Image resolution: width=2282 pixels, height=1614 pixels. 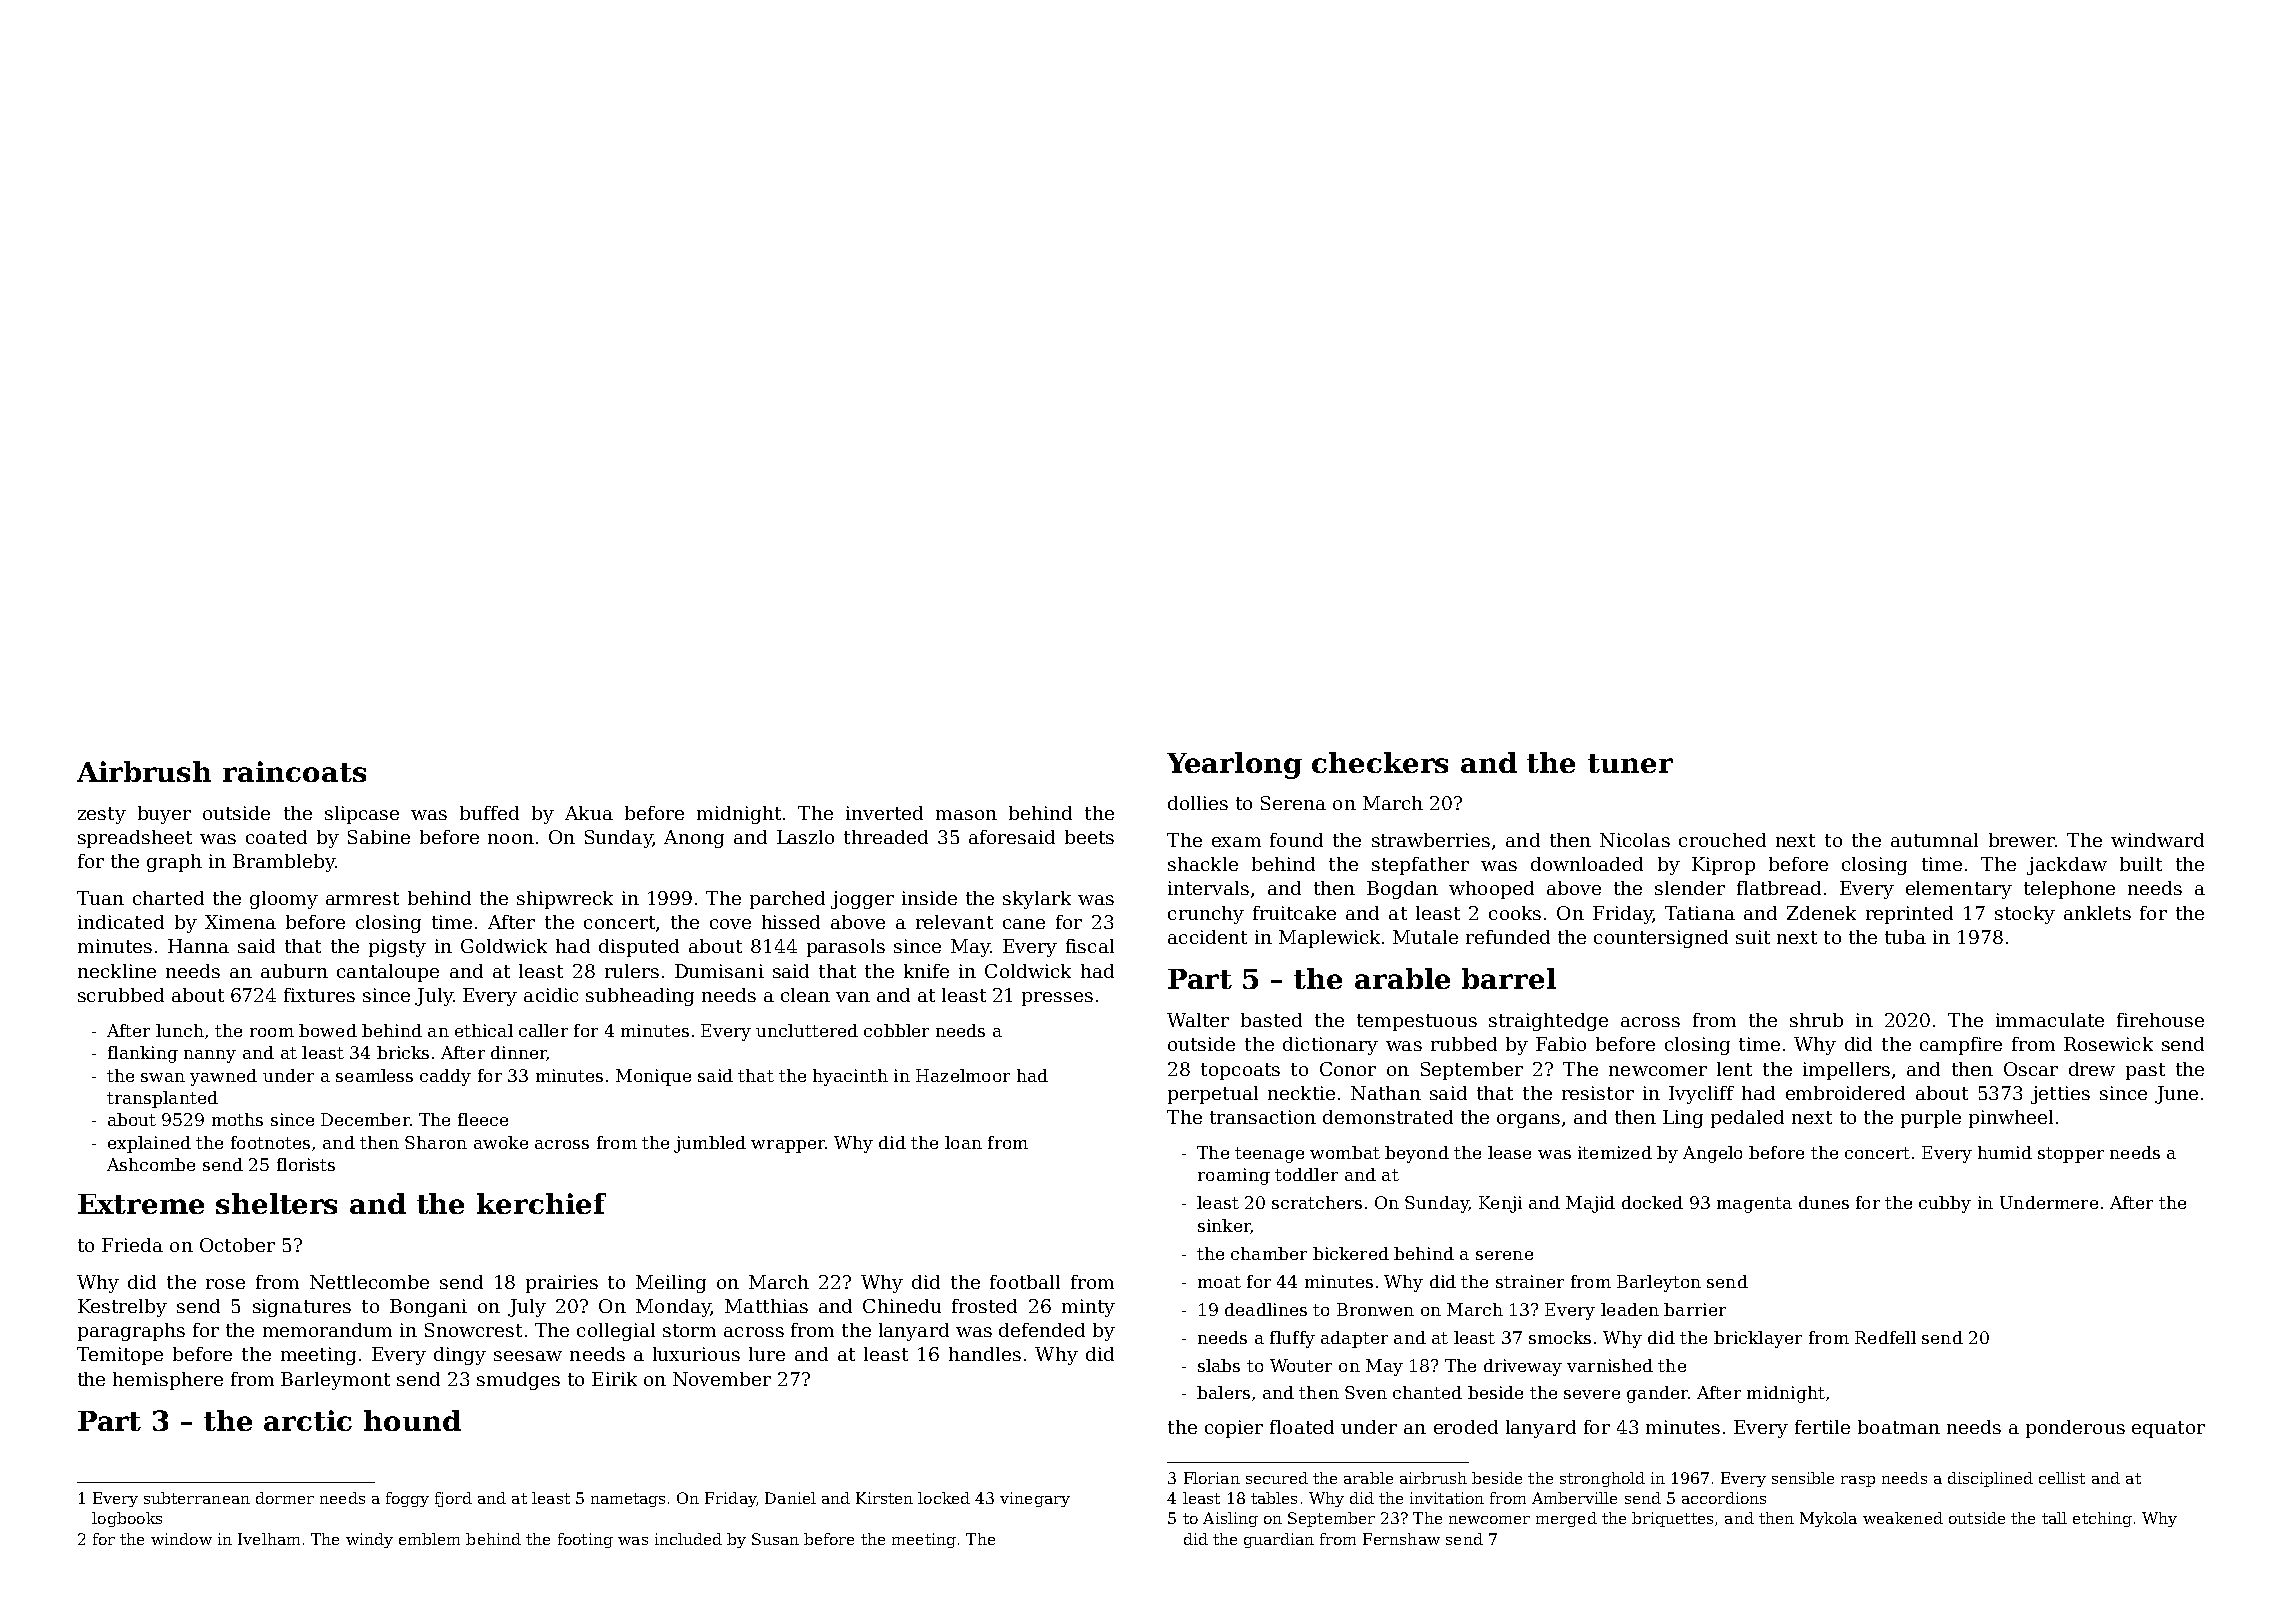 I want to click on Barleymont, so click(x=335, y=1381).
